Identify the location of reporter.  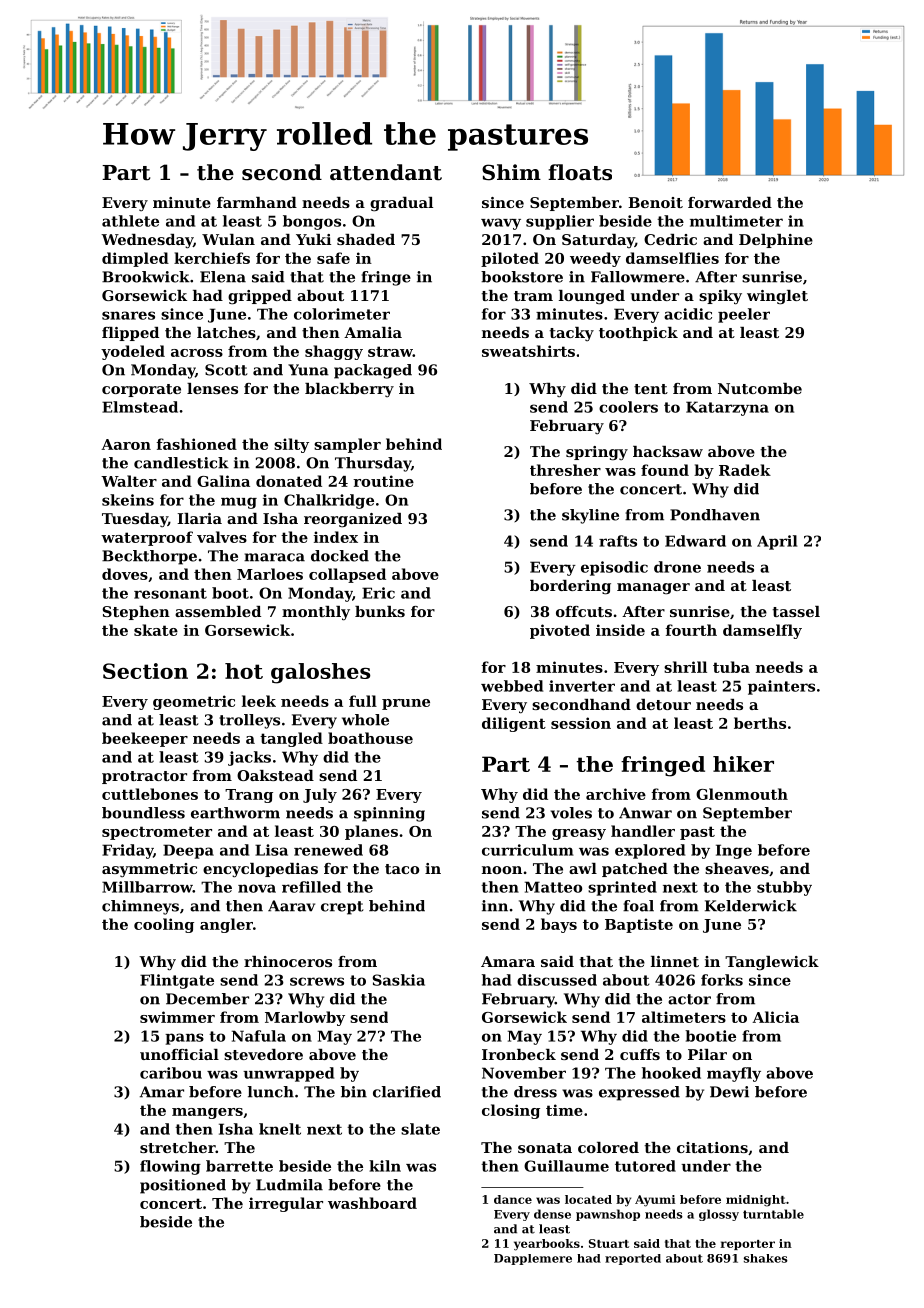
(748, 1245).
